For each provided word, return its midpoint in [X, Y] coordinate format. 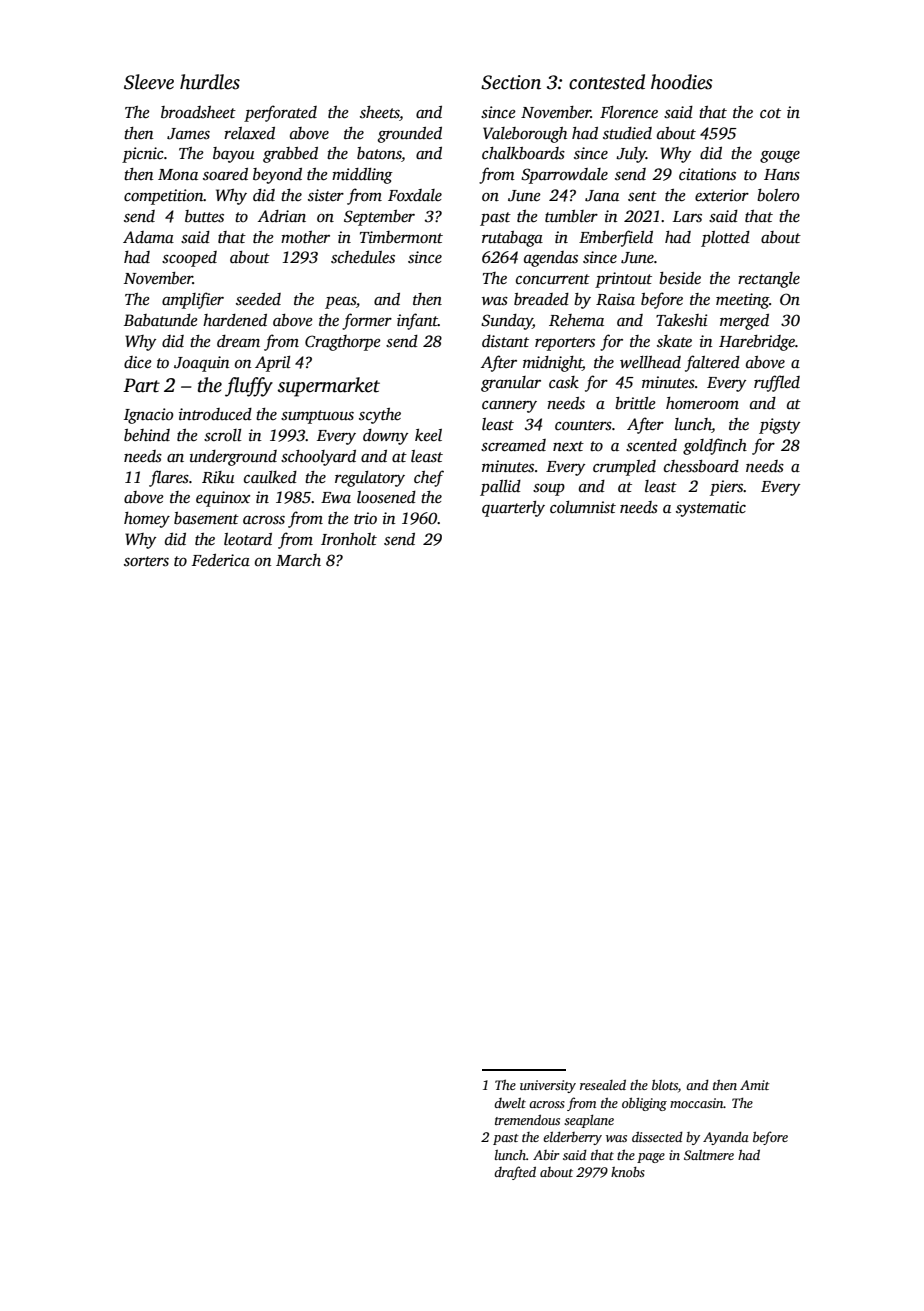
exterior [722, 195]
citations [707, 174]
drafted [515, 1173]
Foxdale [415, 195]
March [298, 560]
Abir [546, 1155]
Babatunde [161, 320]
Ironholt [349, 539]
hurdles [210, 82]
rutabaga [512, 239]
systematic [711, 509]
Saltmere [709, 1155]
